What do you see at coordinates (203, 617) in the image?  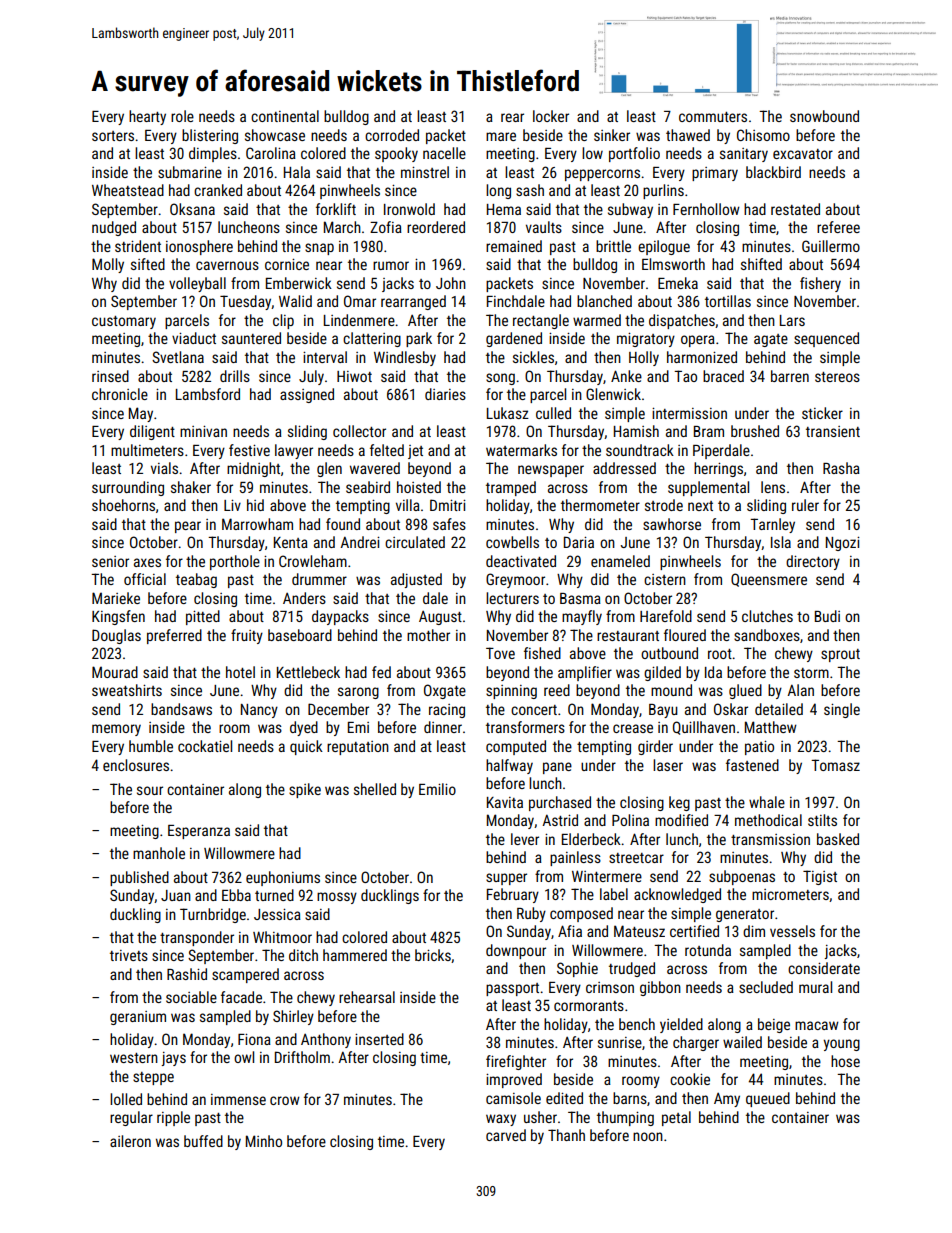 I see `pitted` at bounding box center [203, 617].
